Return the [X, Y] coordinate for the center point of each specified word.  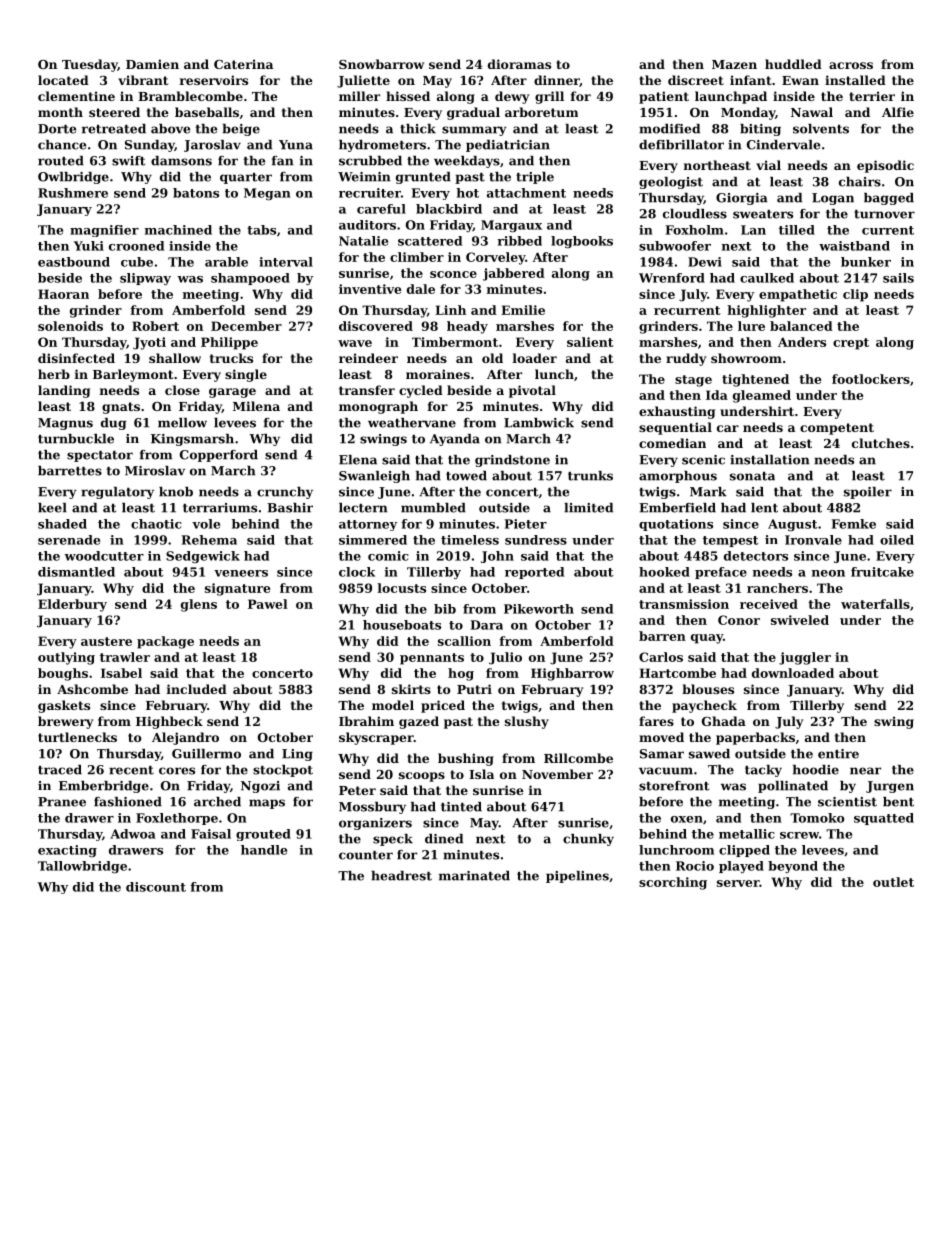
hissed [408, 96]
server [738, 883]
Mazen [734, 64]
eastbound [74, 262]
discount [156, 887]
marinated [474, 876]
